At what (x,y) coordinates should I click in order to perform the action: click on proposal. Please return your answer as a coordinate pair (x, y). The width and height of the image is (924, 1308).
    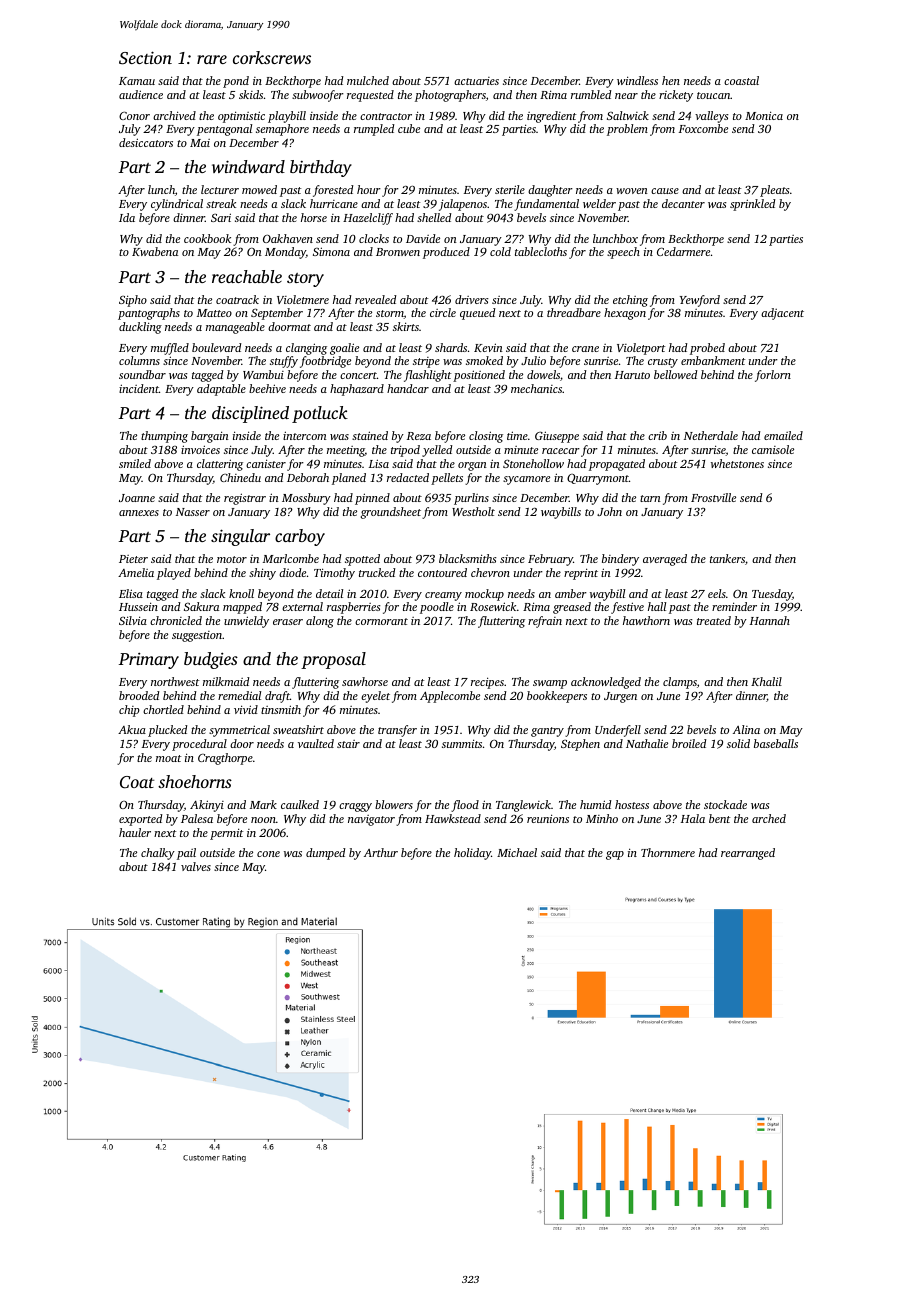
    Looking at the image, I should click on (333, 660).
